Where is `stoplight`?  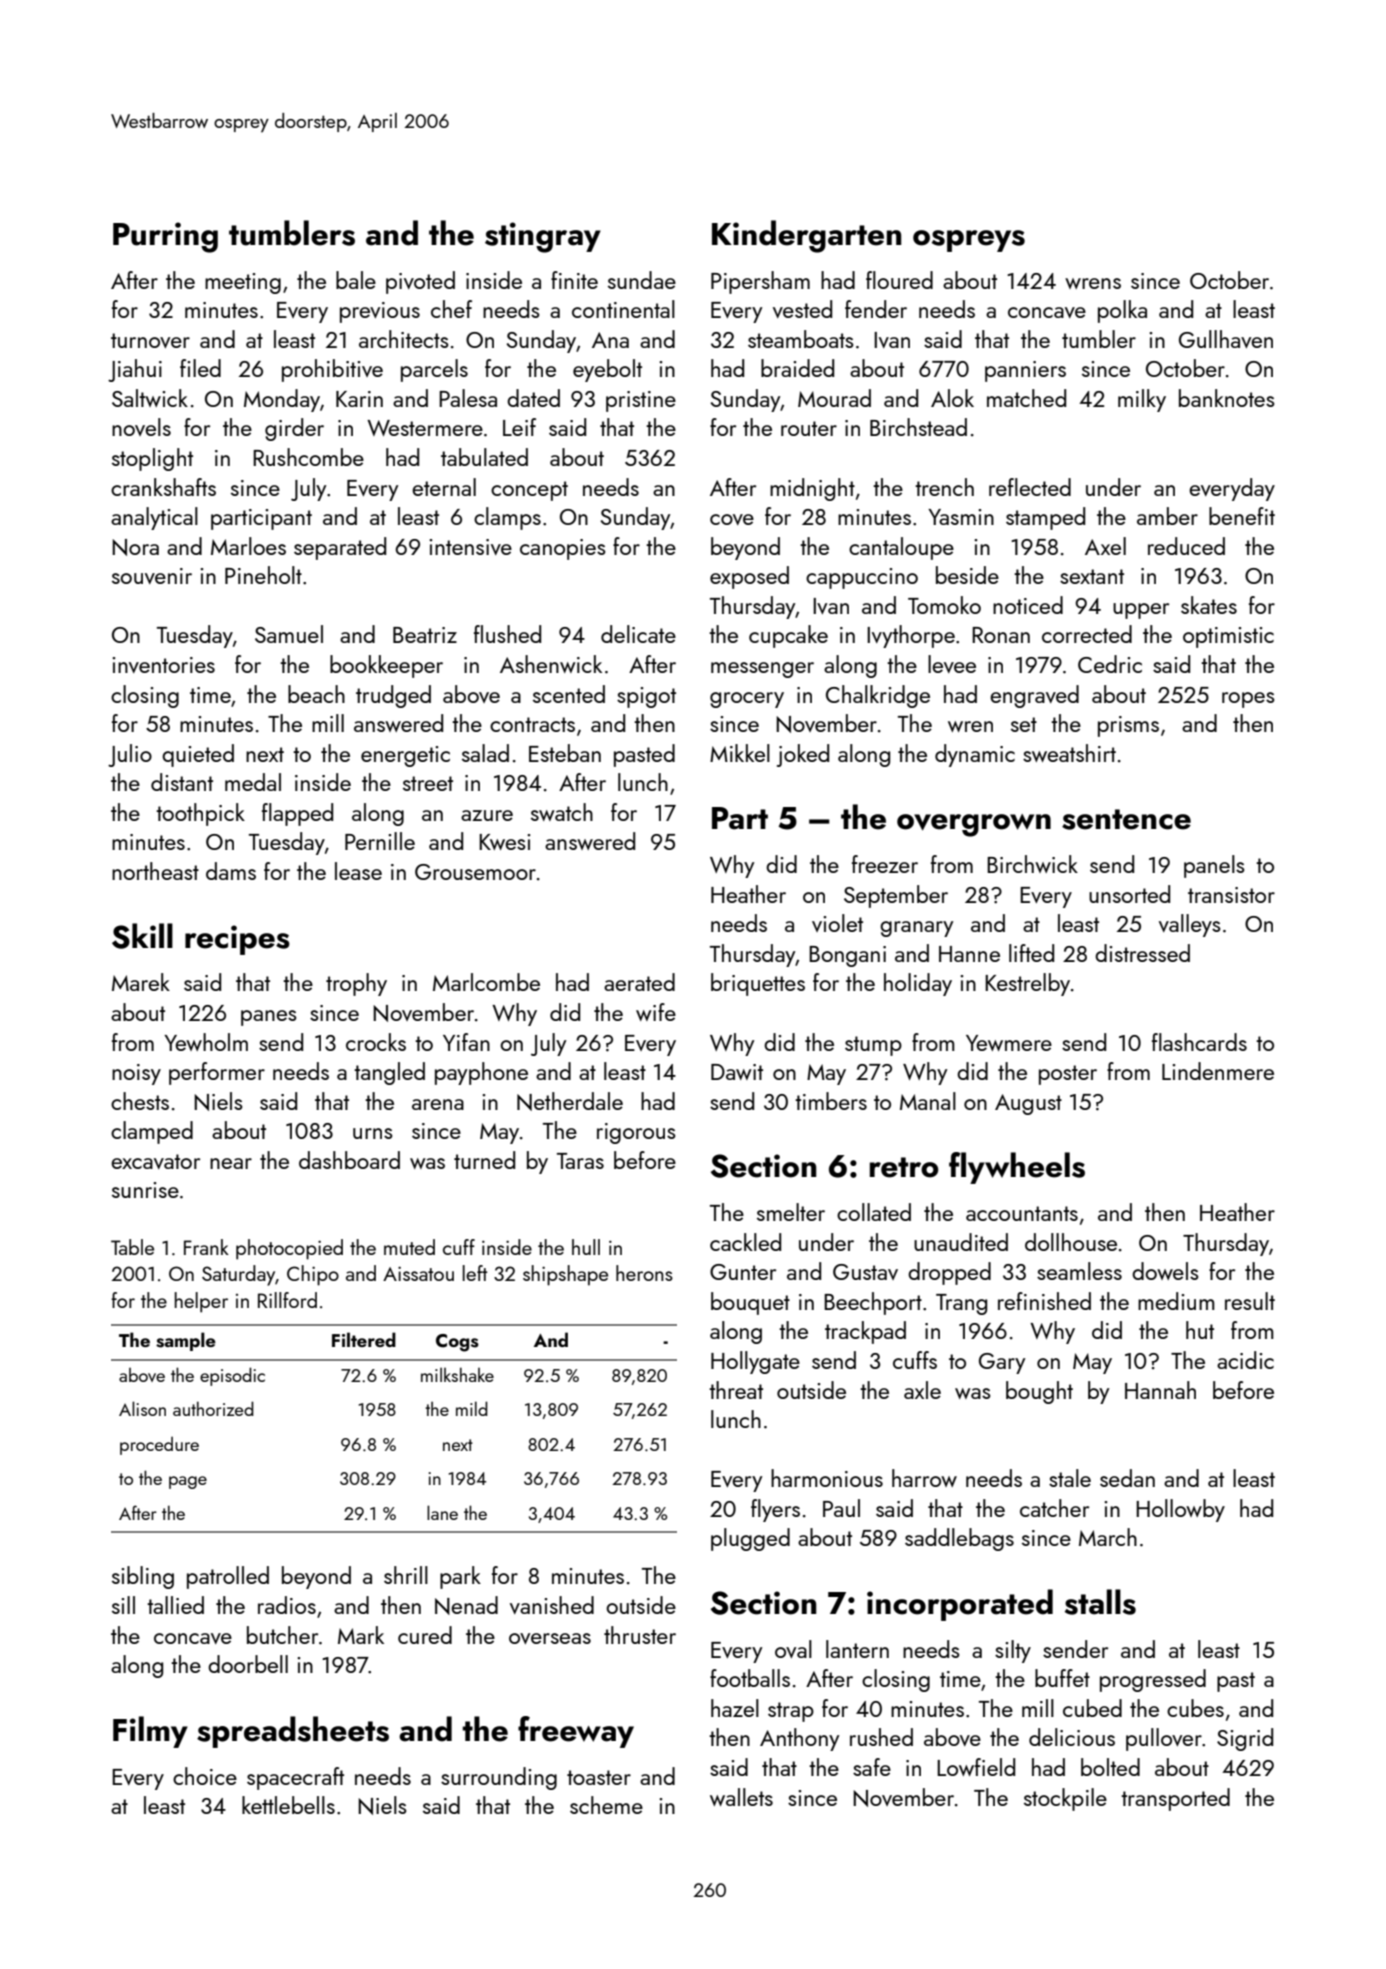 stoplight is located at coordinates (152, 459).
